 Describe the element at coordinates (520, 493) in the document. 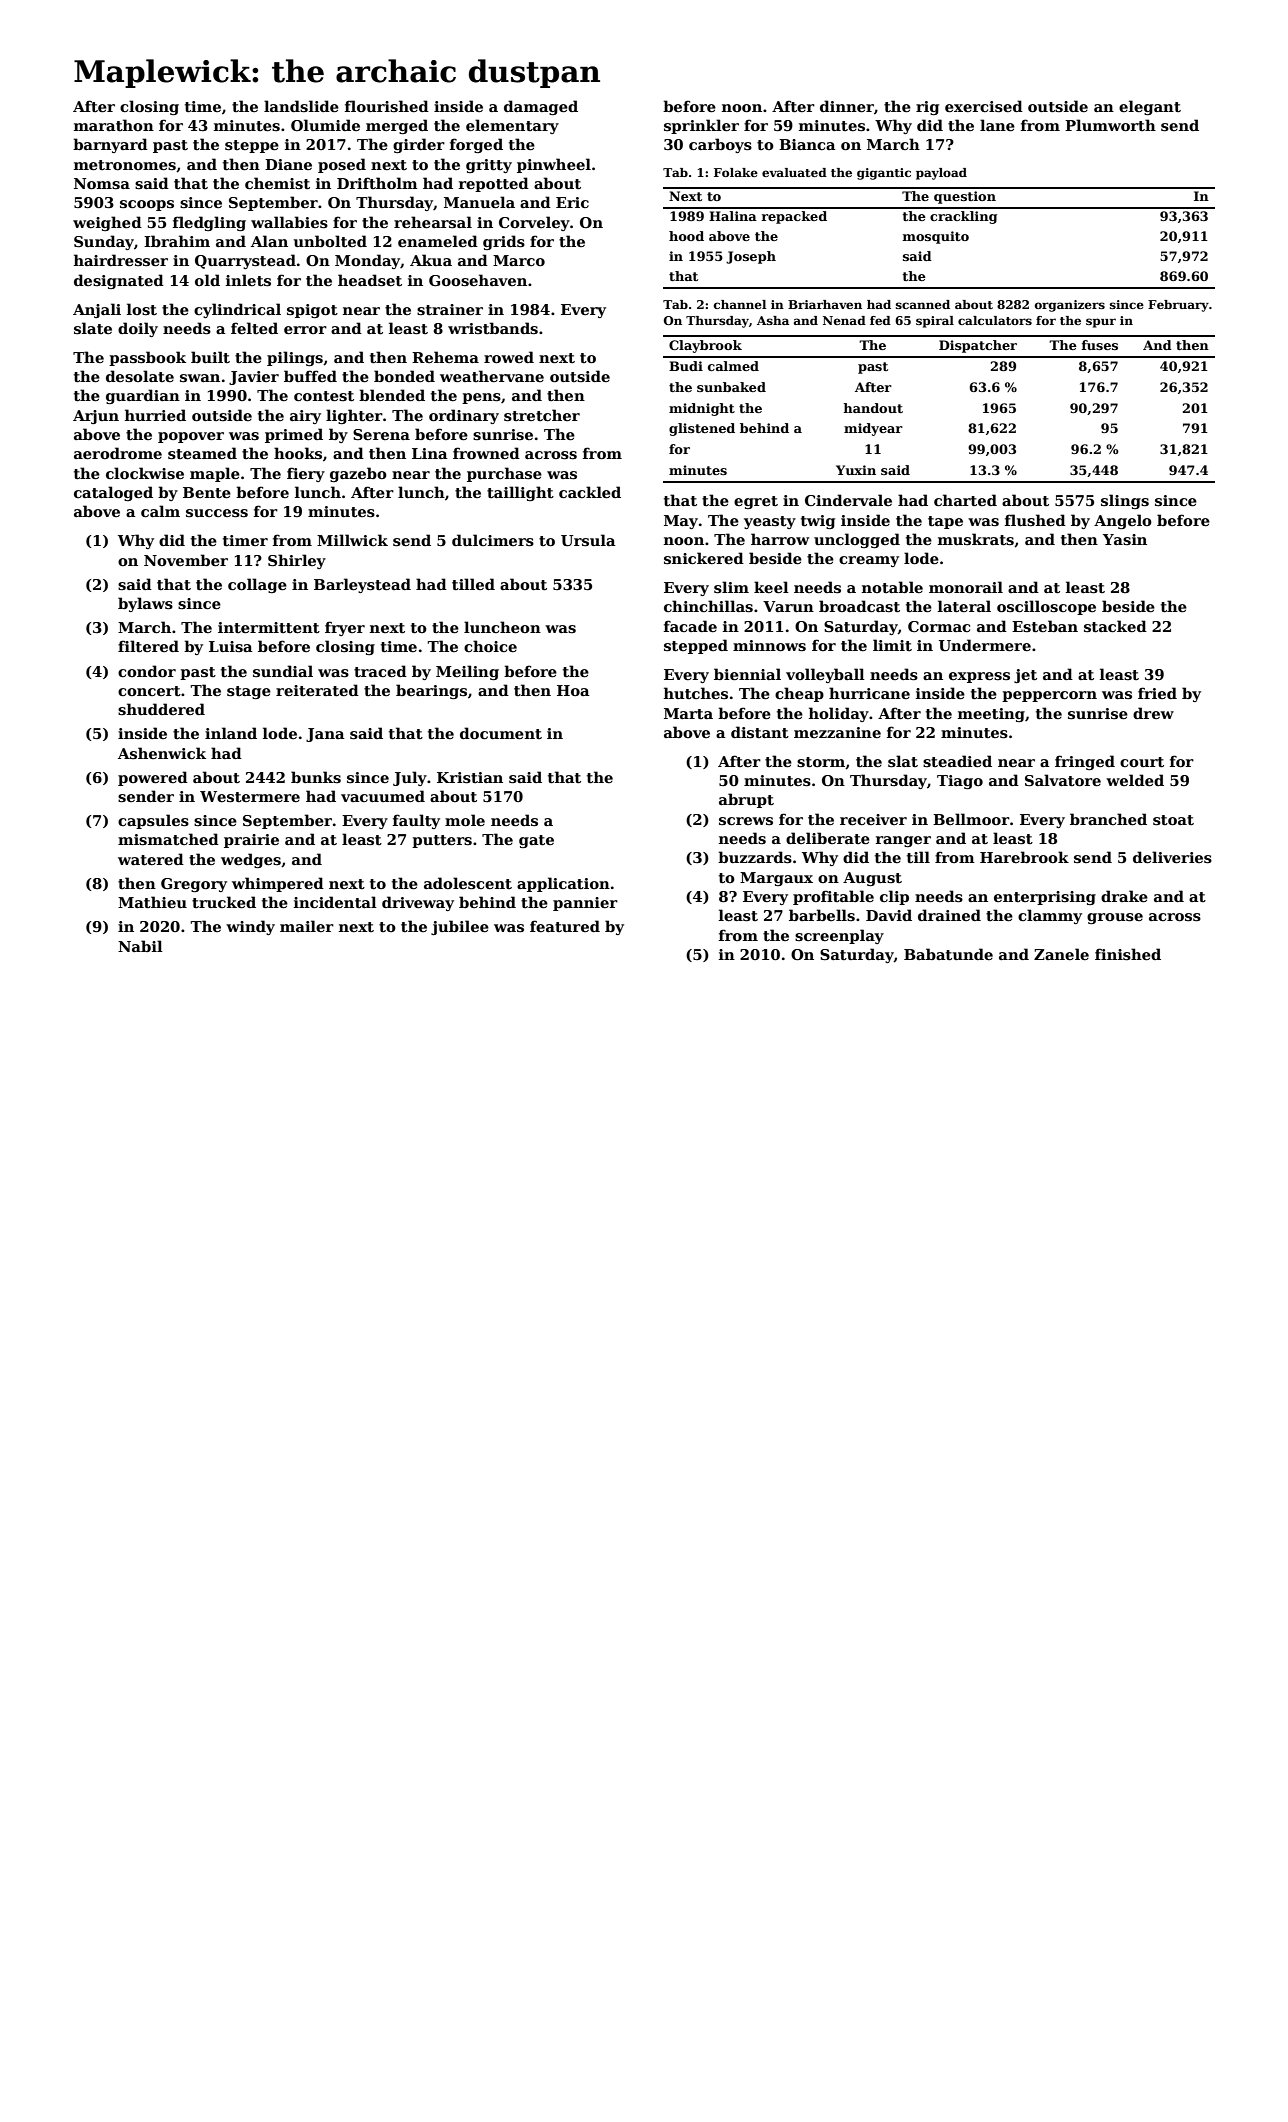

I see `taillight` at that location.
